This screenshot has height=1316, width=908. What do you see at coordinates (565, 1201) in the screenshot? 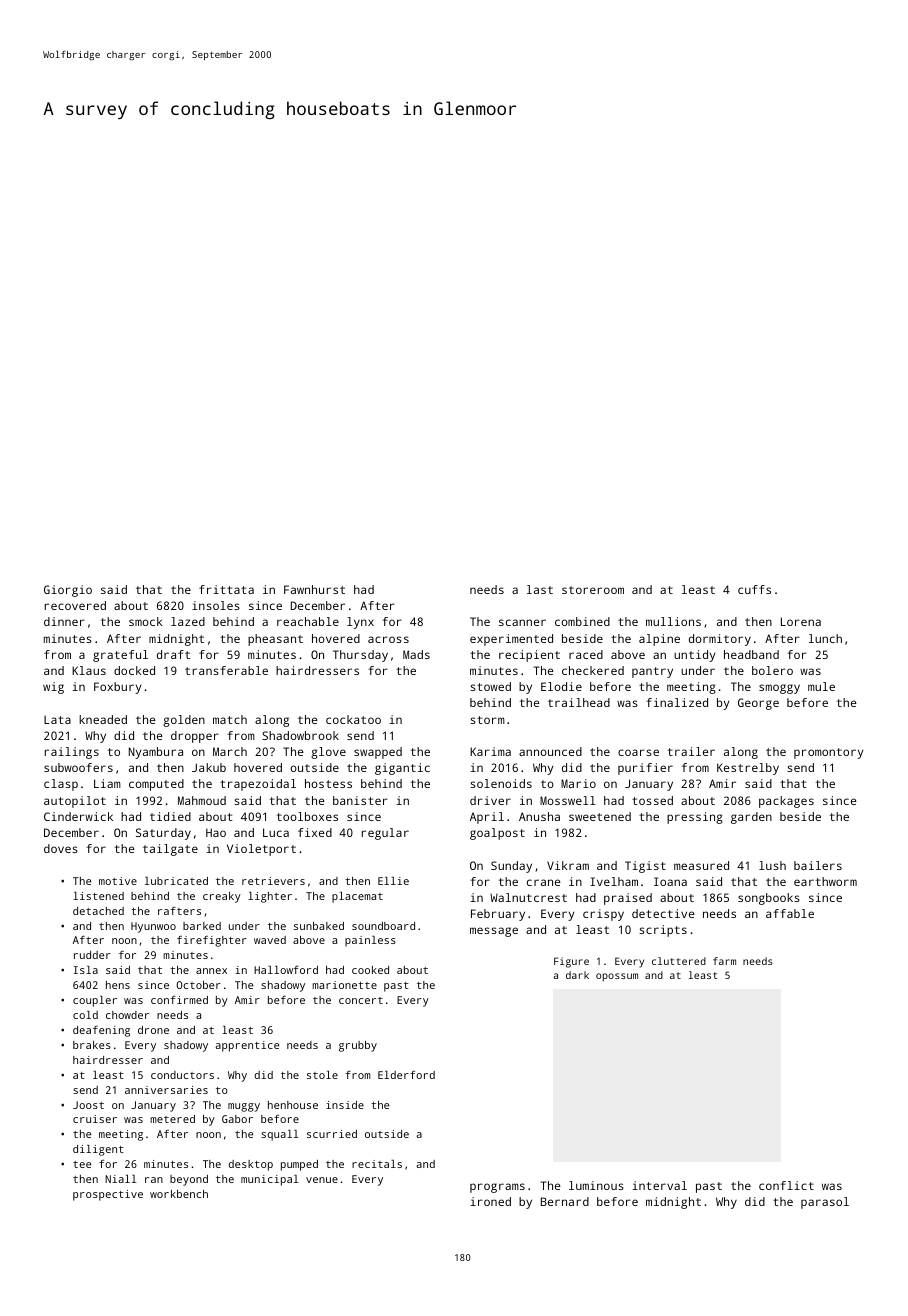
I see `Bernard` at bounding box center [565, 1201].
